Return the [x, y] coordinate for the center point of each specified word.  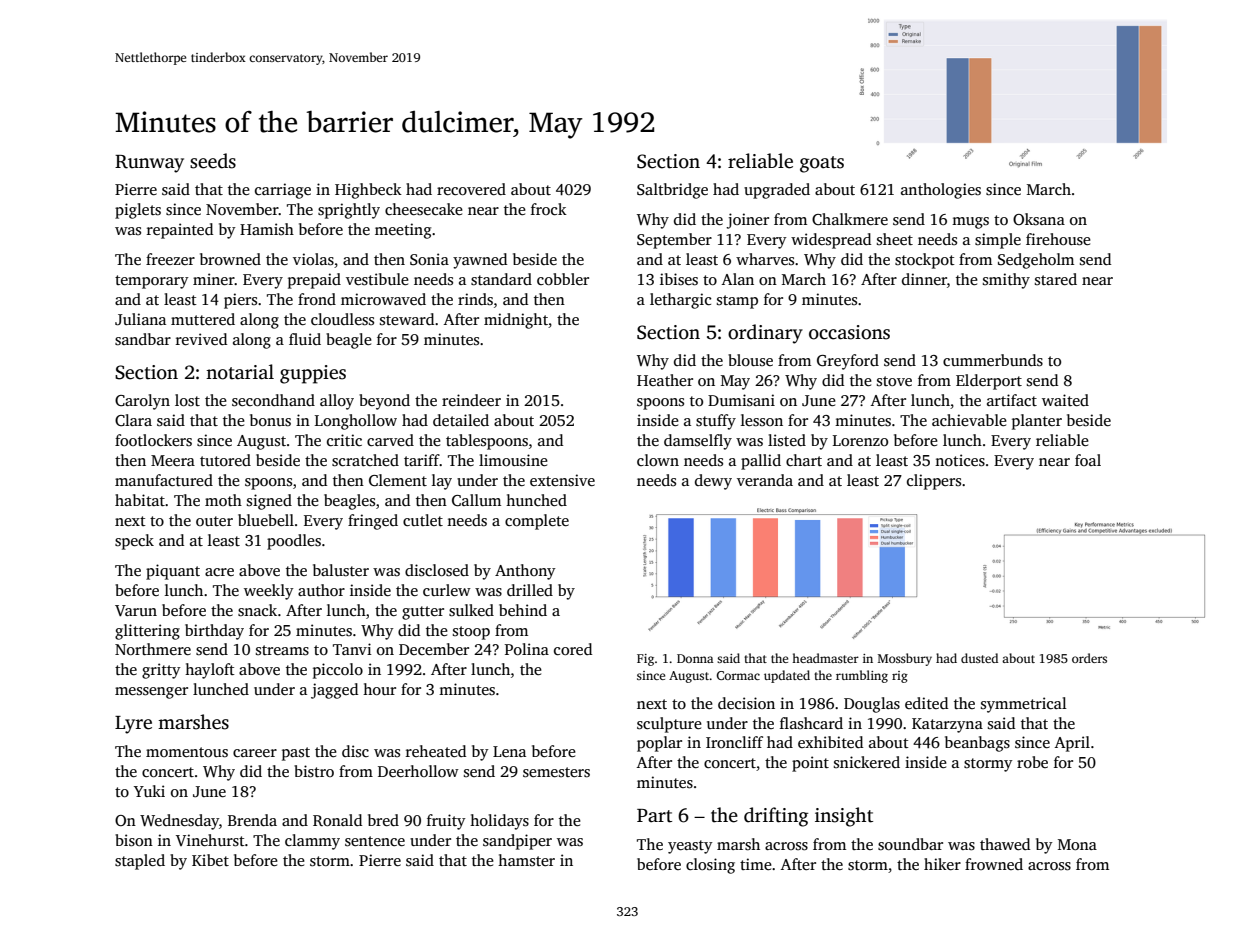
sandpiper [517, 842]
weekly [269, 592]
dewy [713, 482]
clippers [934, 482]
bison [134, 840]
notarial [240, 372]
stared [1056, 279]
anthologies [941, 191]
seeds [213, 161]
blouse [750, 360]
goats [822, 164]
